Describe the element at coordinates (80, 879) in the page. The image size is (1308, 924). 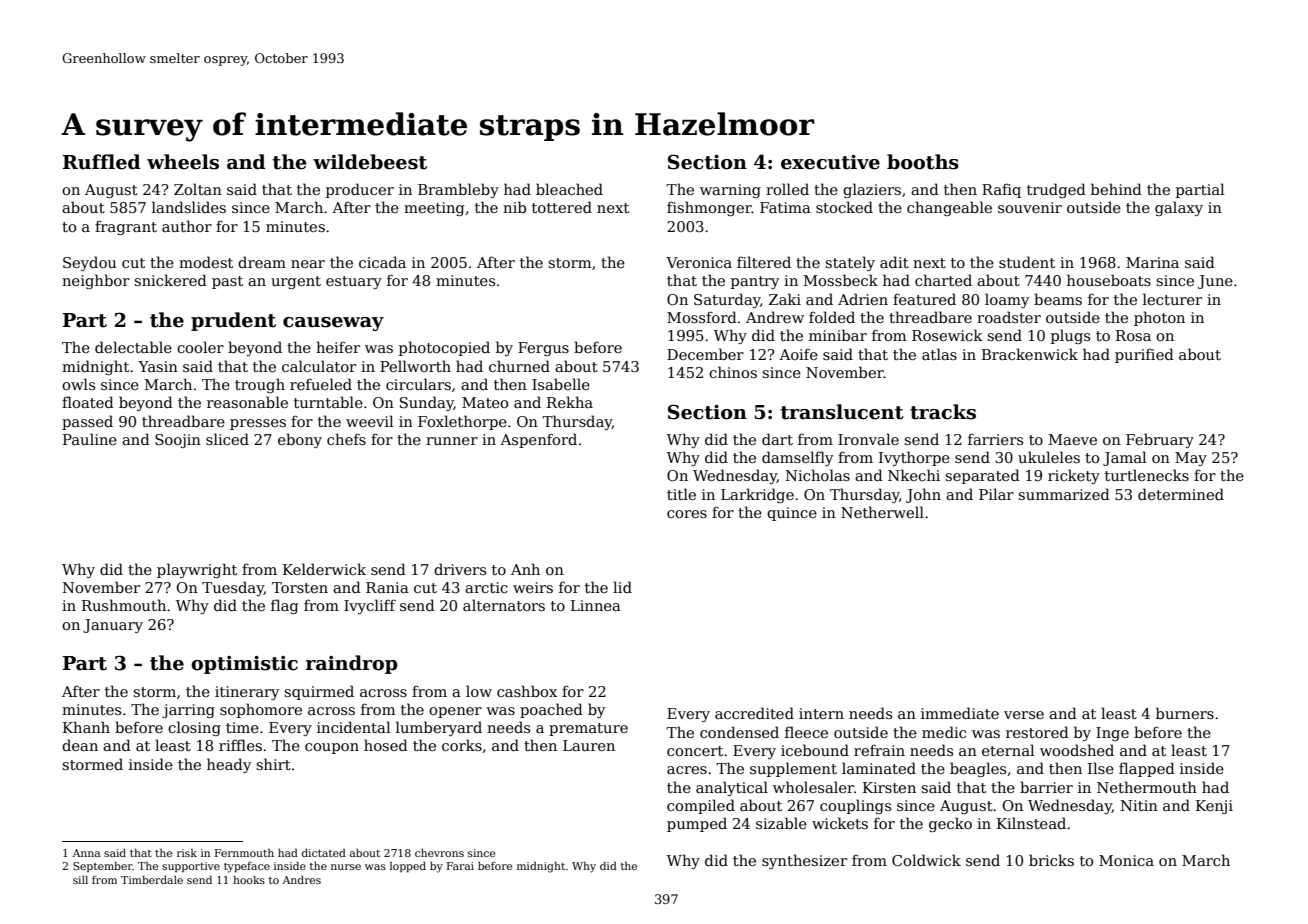
I see `sill` at that location.
